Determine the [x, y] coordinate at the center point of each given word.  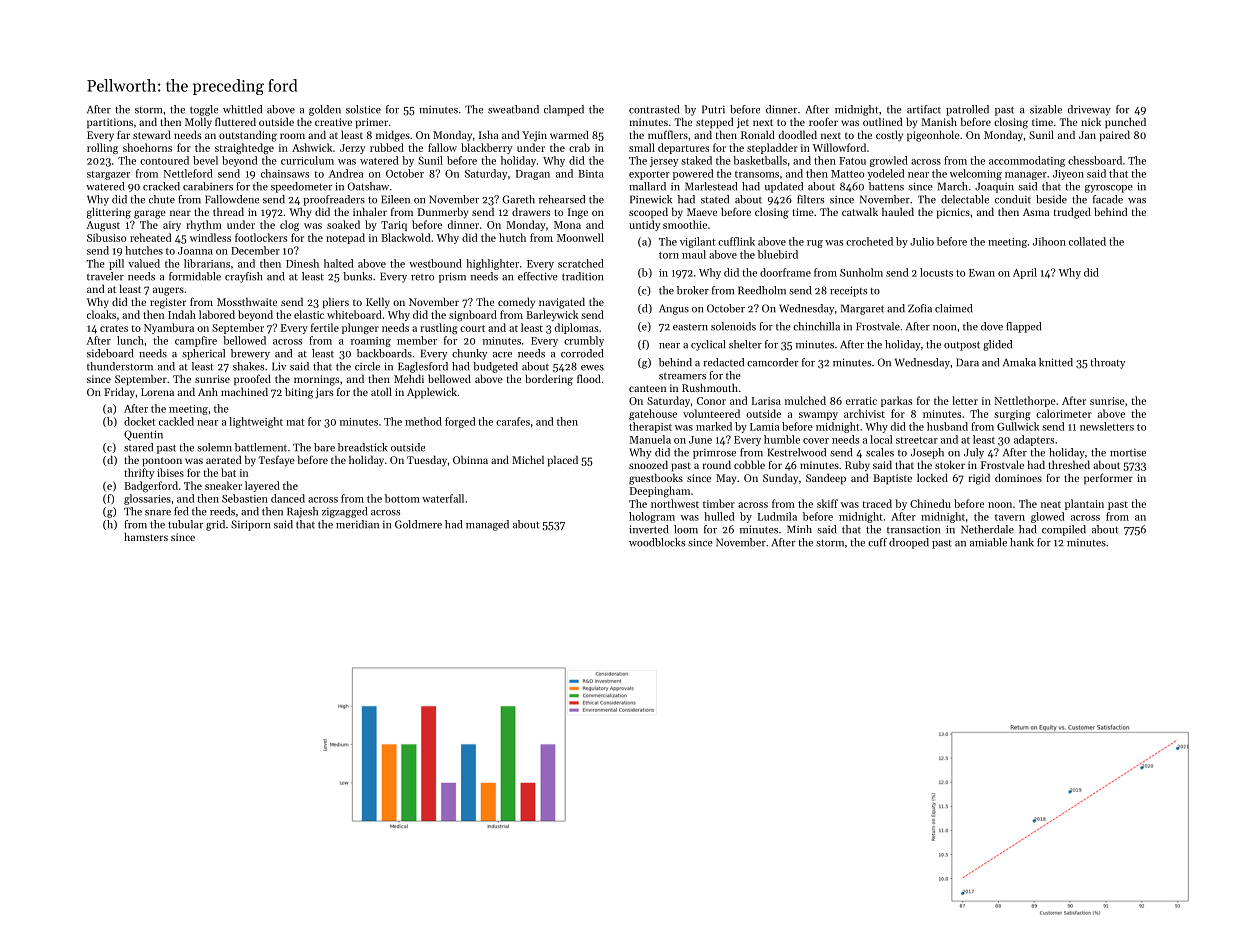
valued [144, 263]
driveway [1089, 110]
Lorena [157, 392]
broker [693, 290]
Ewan [982, 273]
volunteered [711, 413]
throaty [1108, 363]
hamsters [146, 536]
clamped [564, 110]
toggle [204, 110]
